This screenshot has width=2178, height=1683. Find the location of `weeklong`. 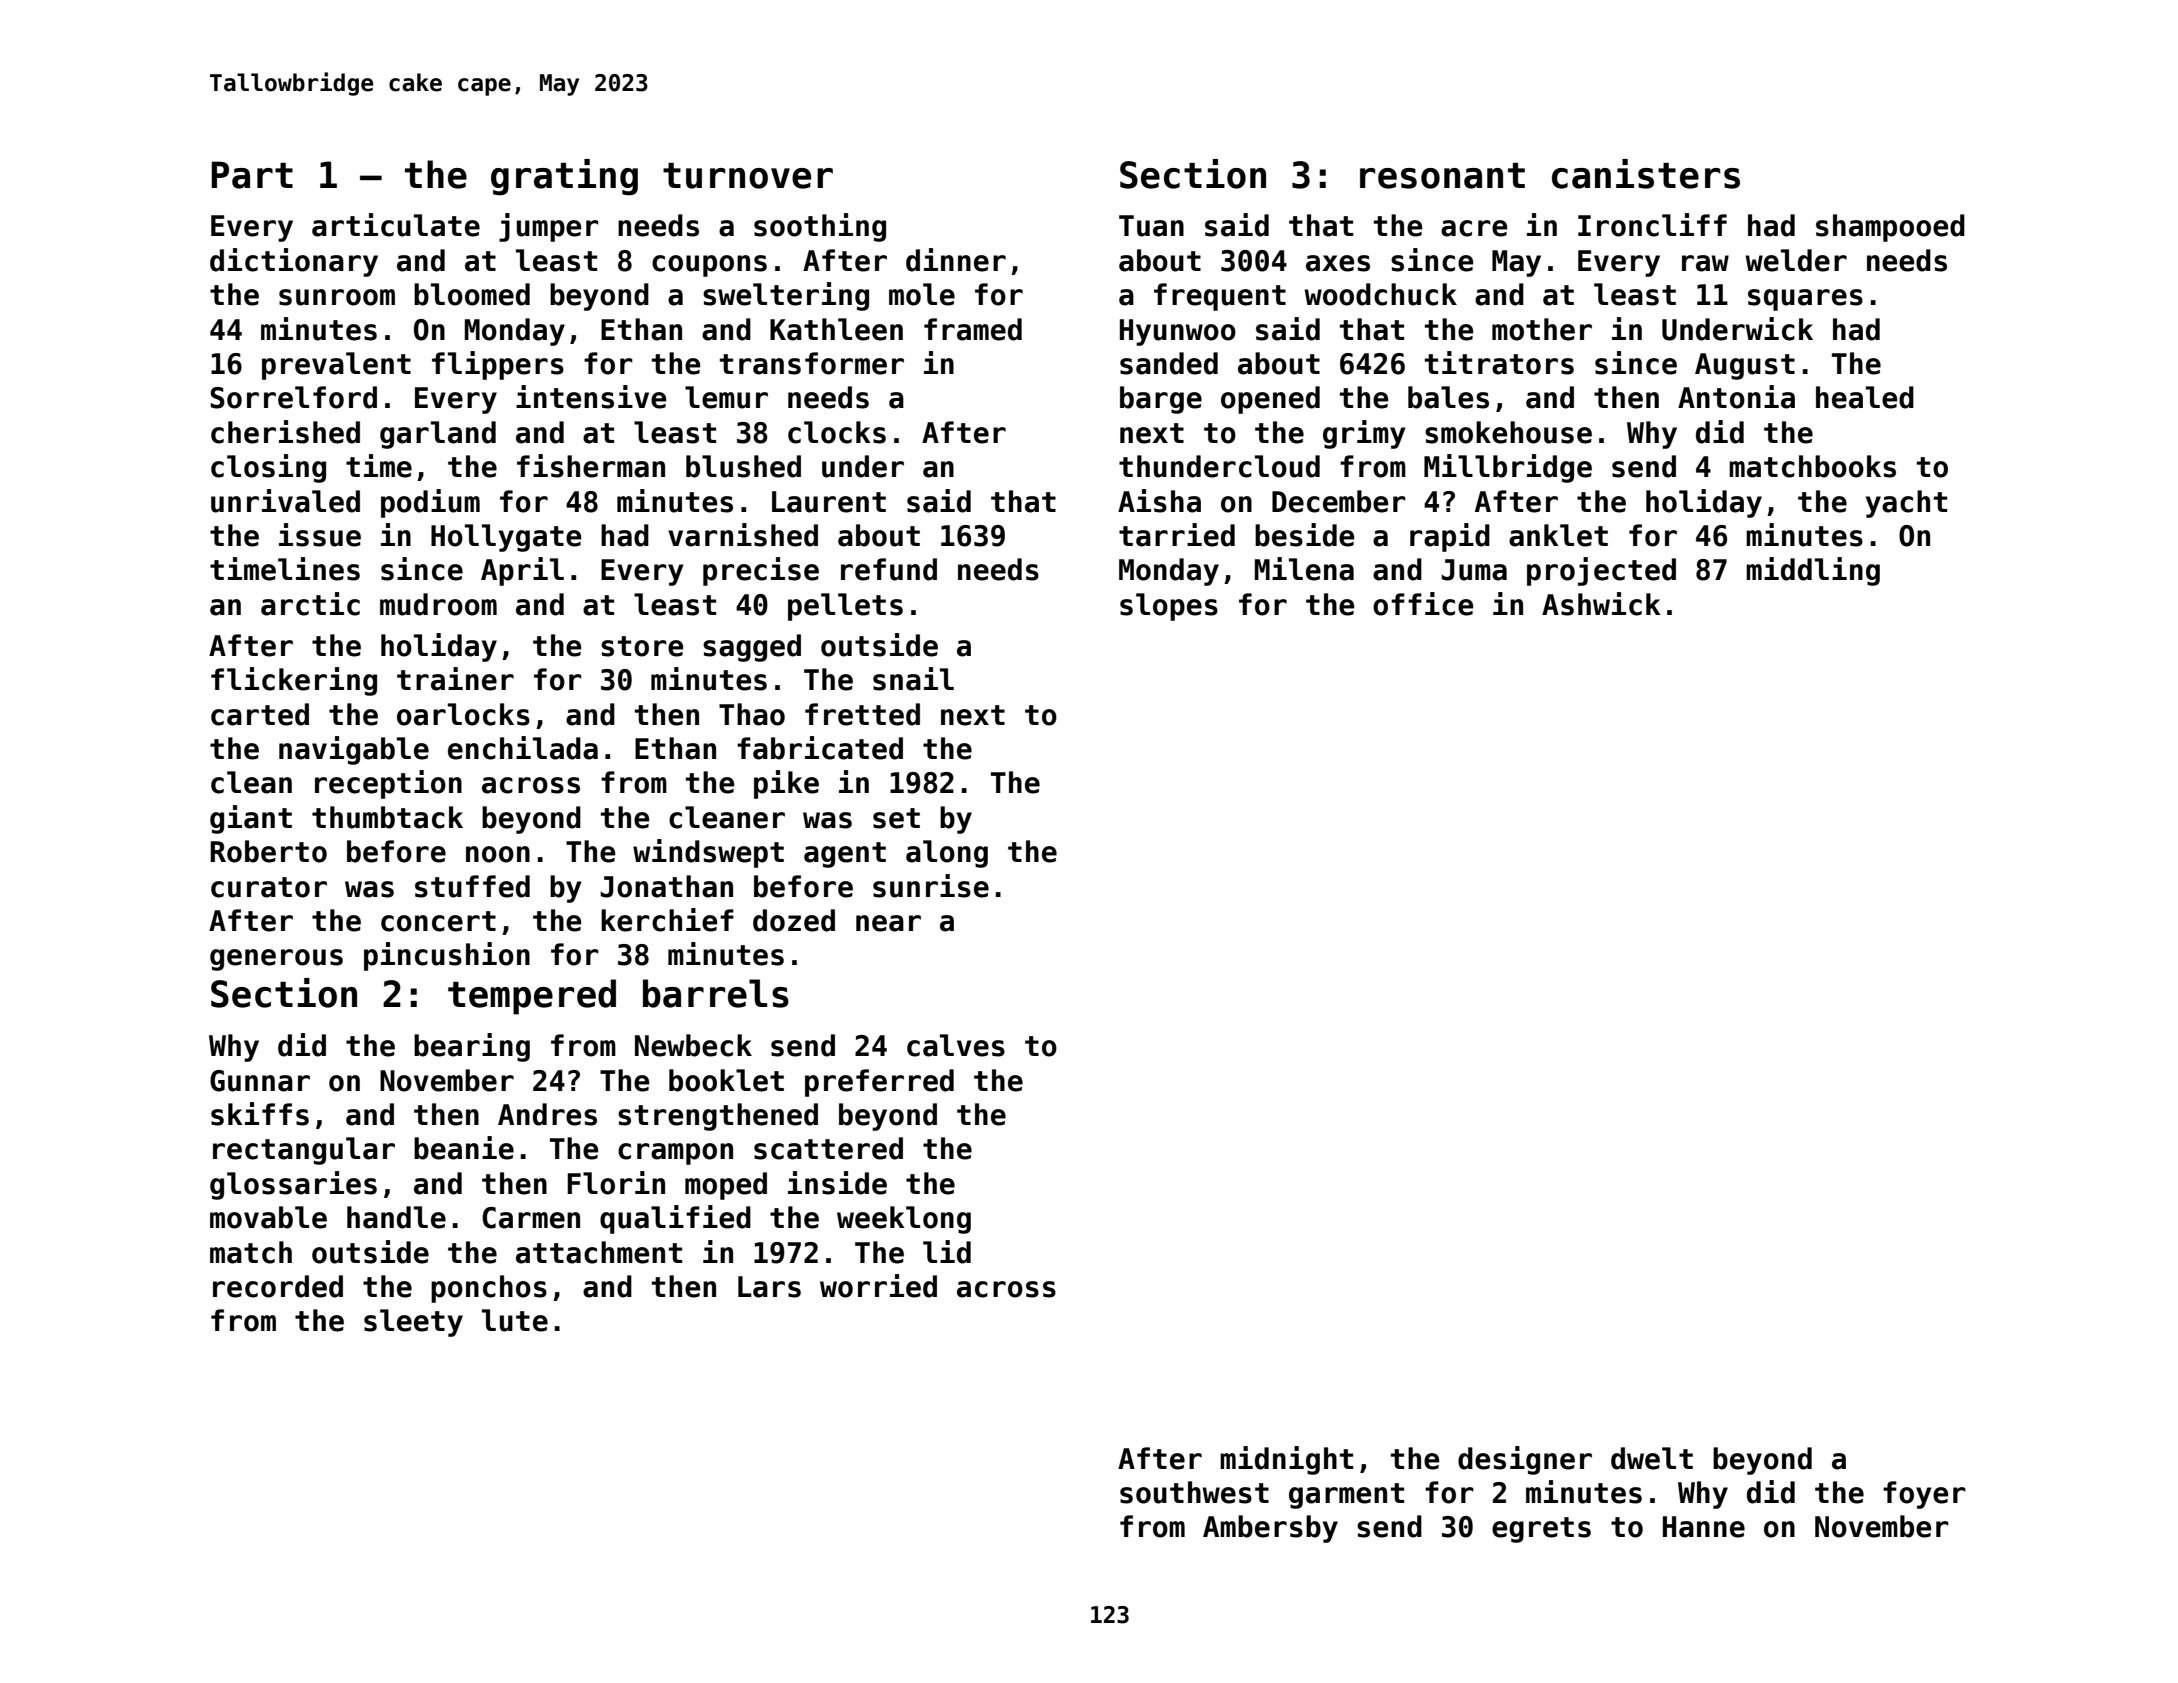

weeklong is located at coordinates (904, 1220).
